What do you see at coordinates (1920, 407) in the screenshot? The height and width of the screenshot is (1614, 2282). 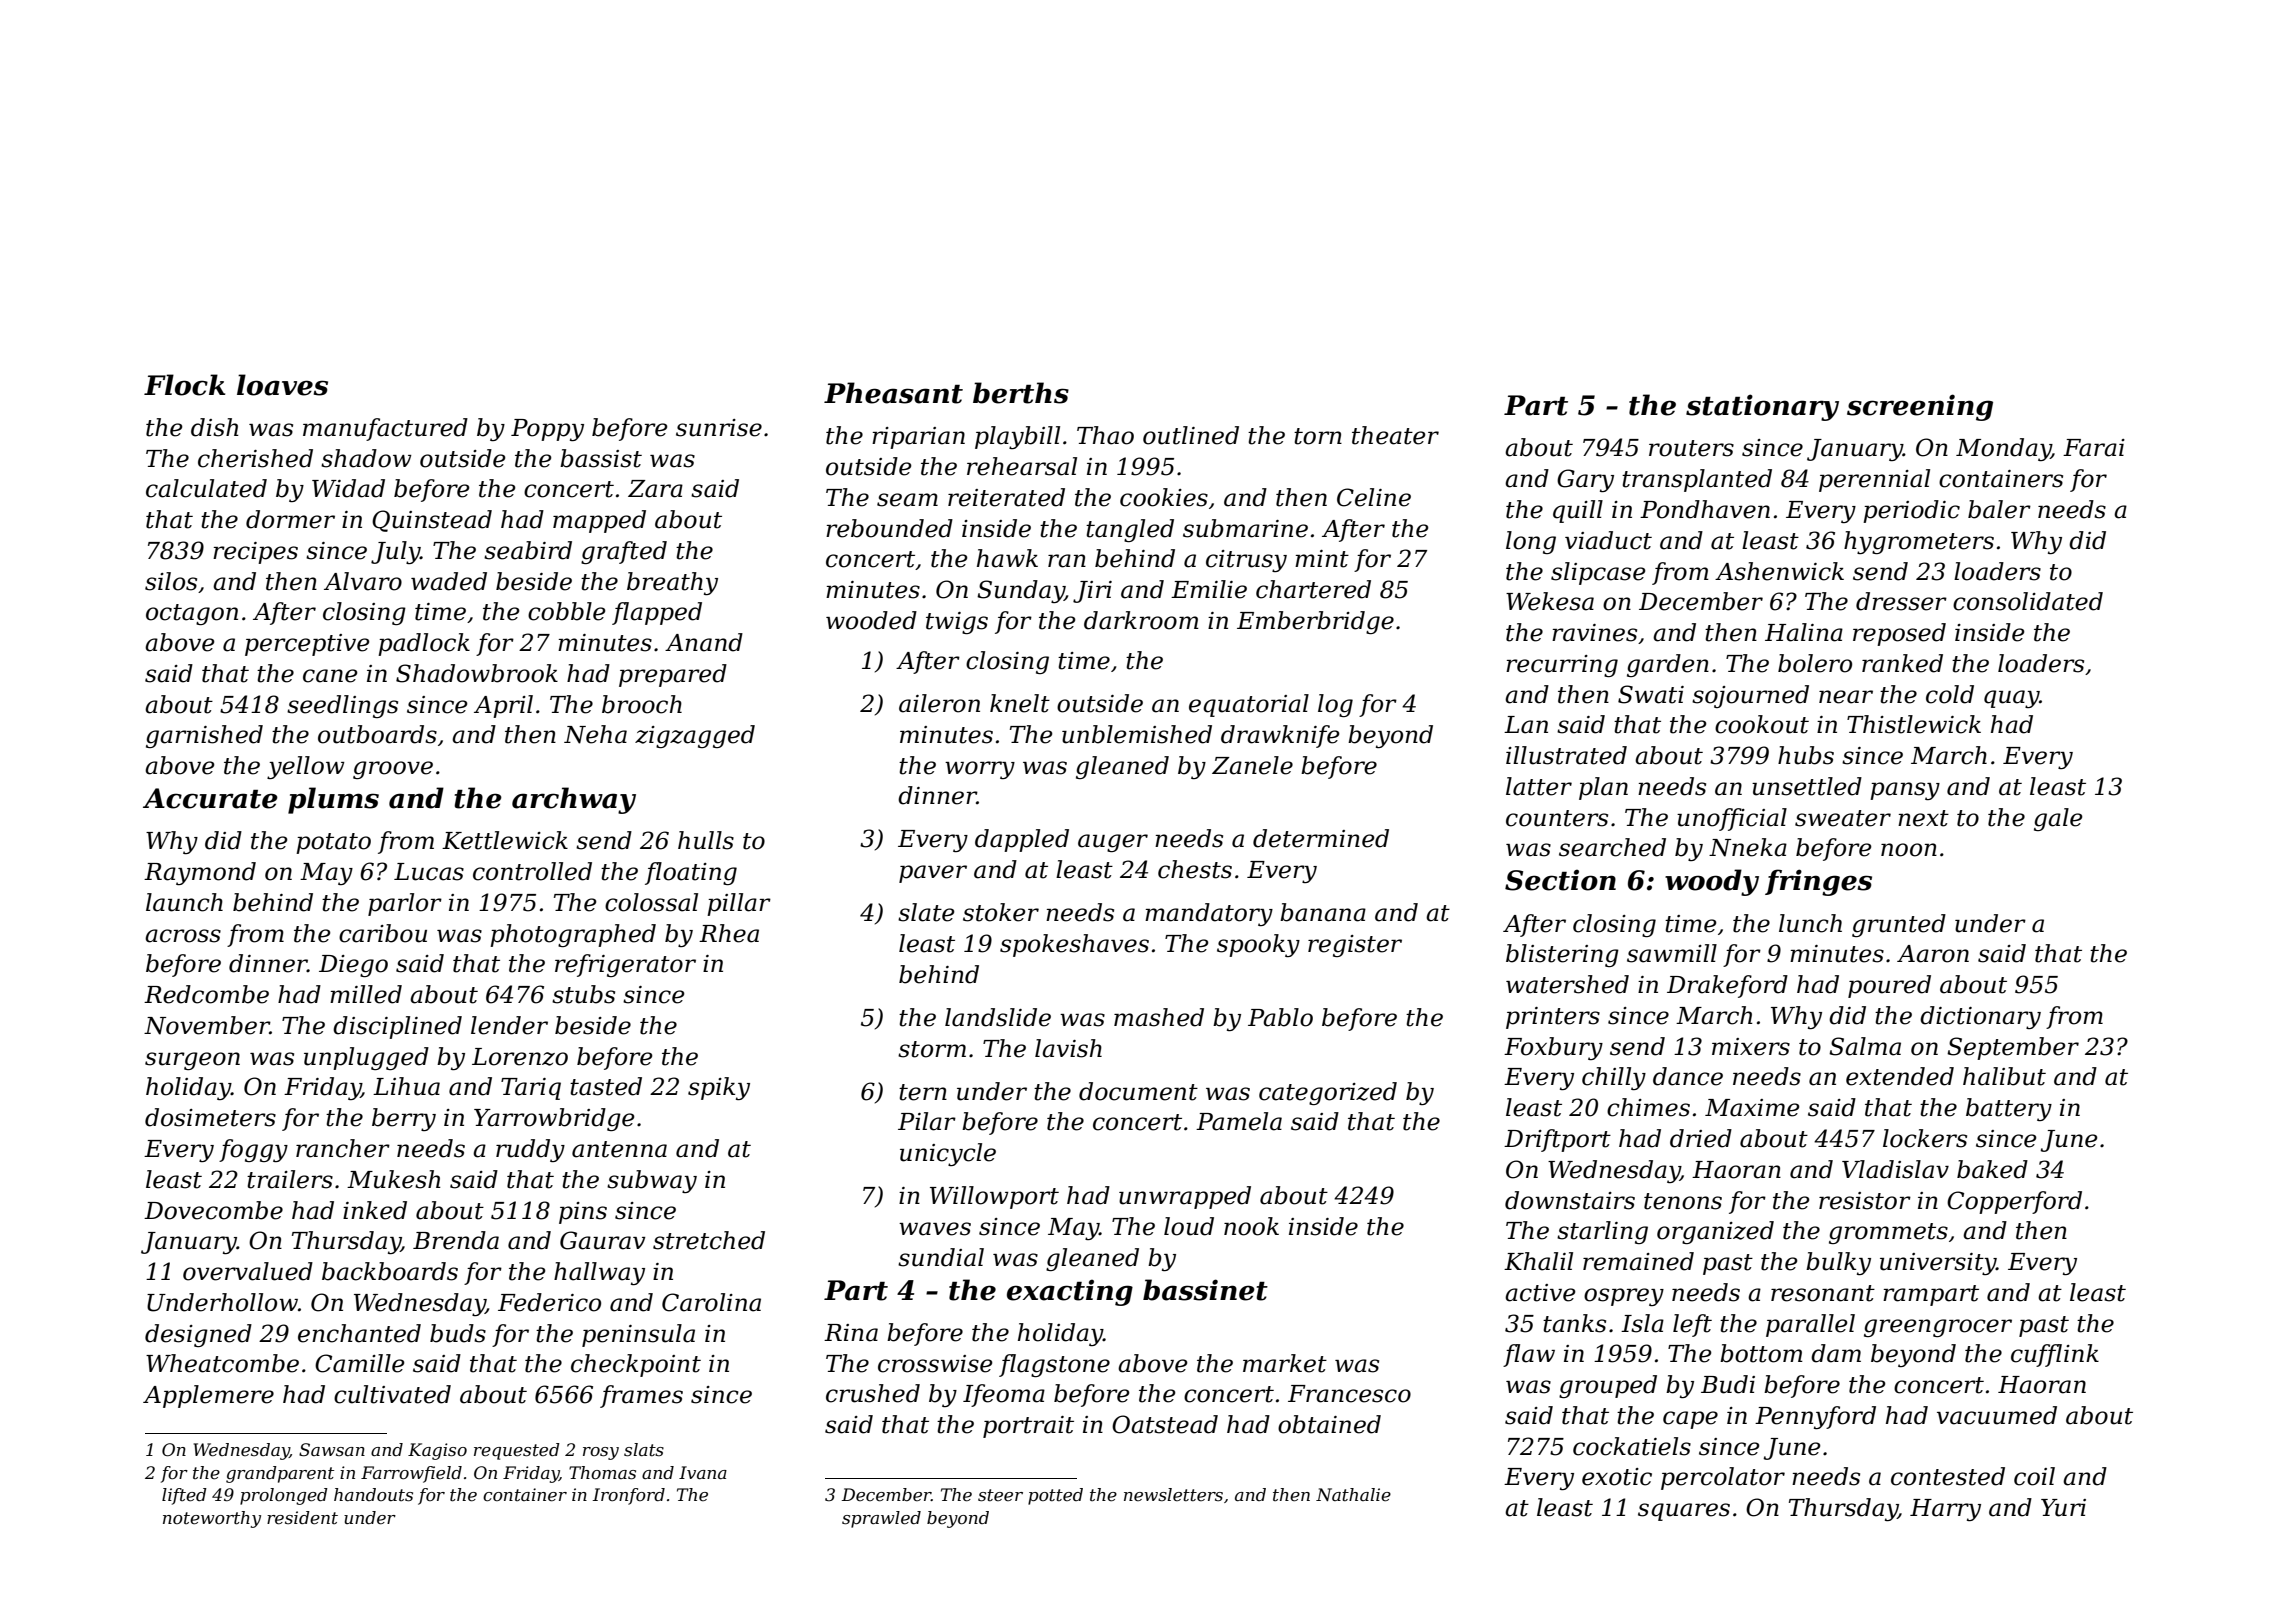 I see `screening` at bounding box center [1920, 407].
